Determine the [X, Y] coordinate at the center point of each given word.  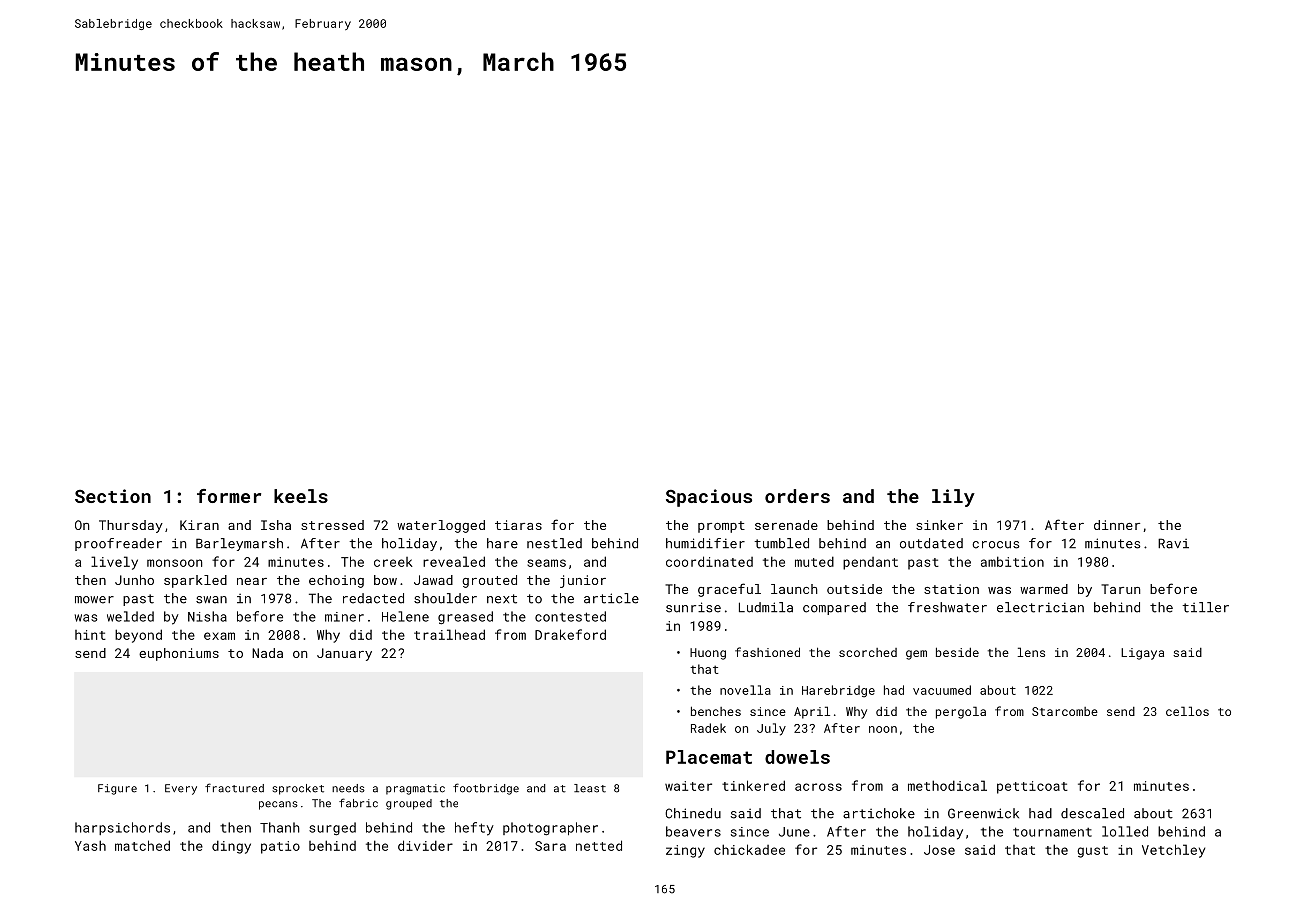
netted [599, 845]
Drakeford [570, 634]
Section [113, 496]
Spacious [709, 498]
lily [953, 498]
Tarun [1120, 589]
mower [94, 600]
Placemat [709, 757]
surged [332, 829]
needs [348, 788]
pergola [961, 712]
